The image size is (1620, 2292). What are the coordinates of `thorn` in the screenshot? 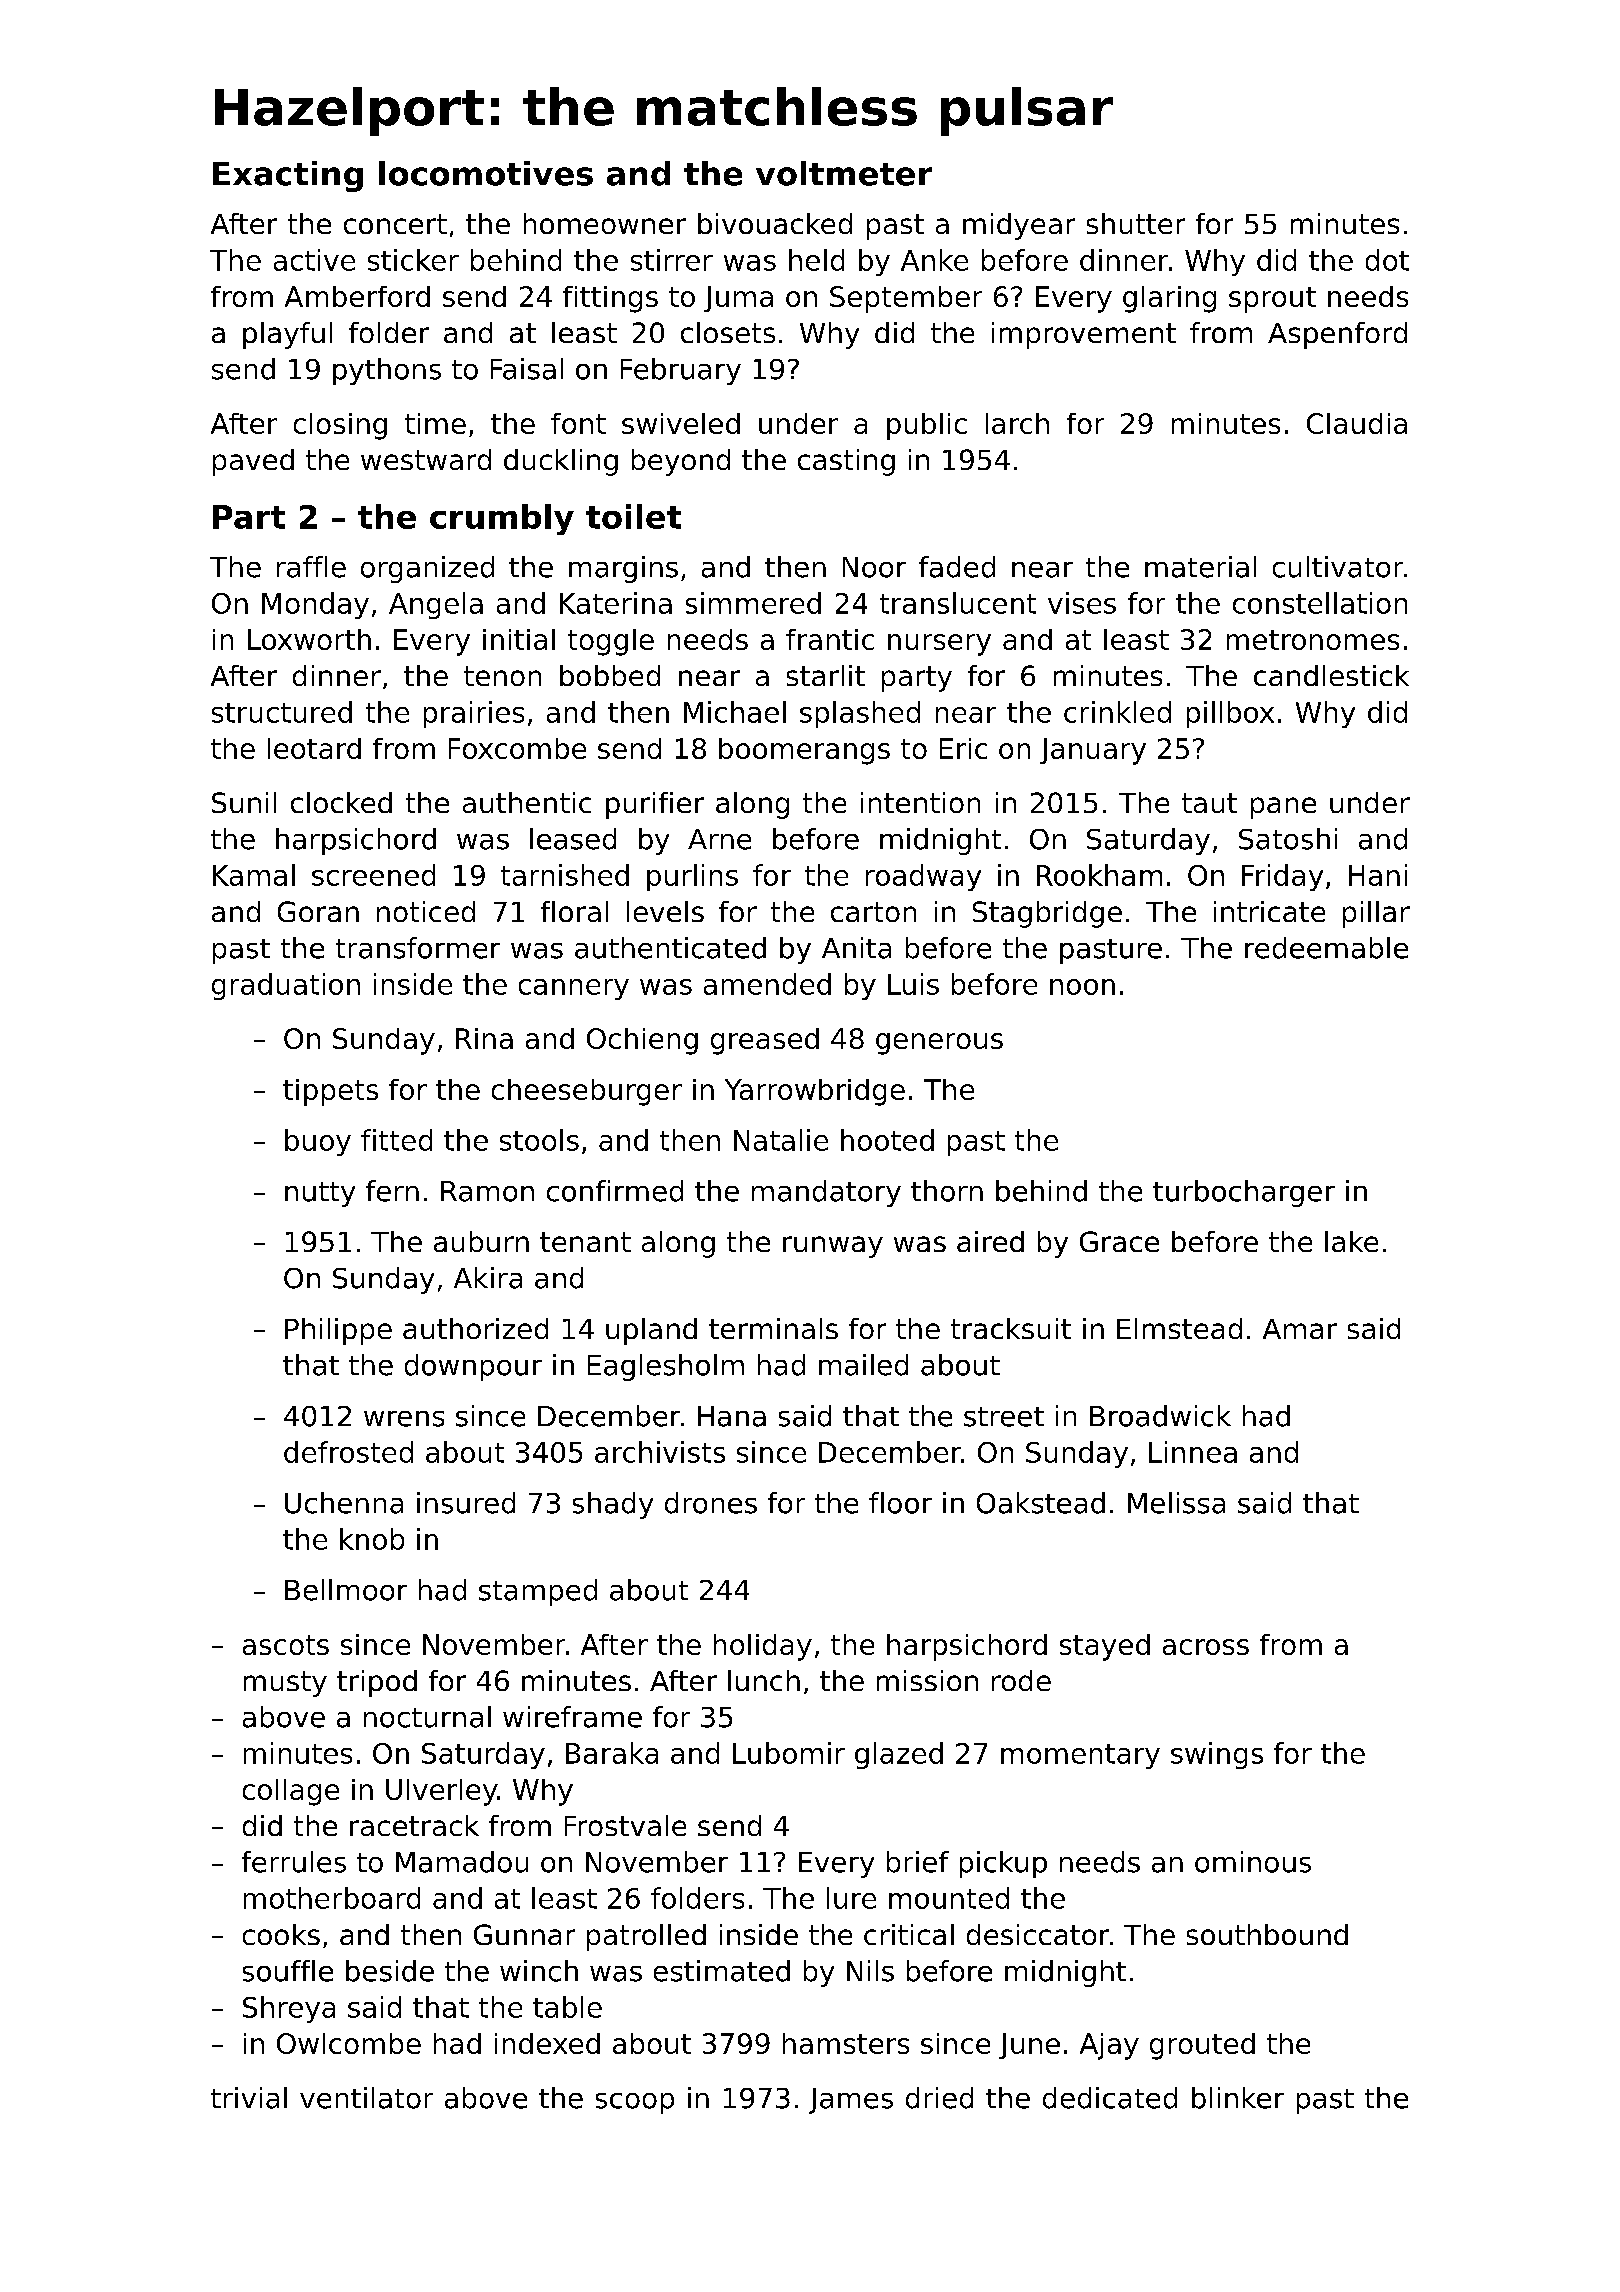 It's located at (947, 1191).
